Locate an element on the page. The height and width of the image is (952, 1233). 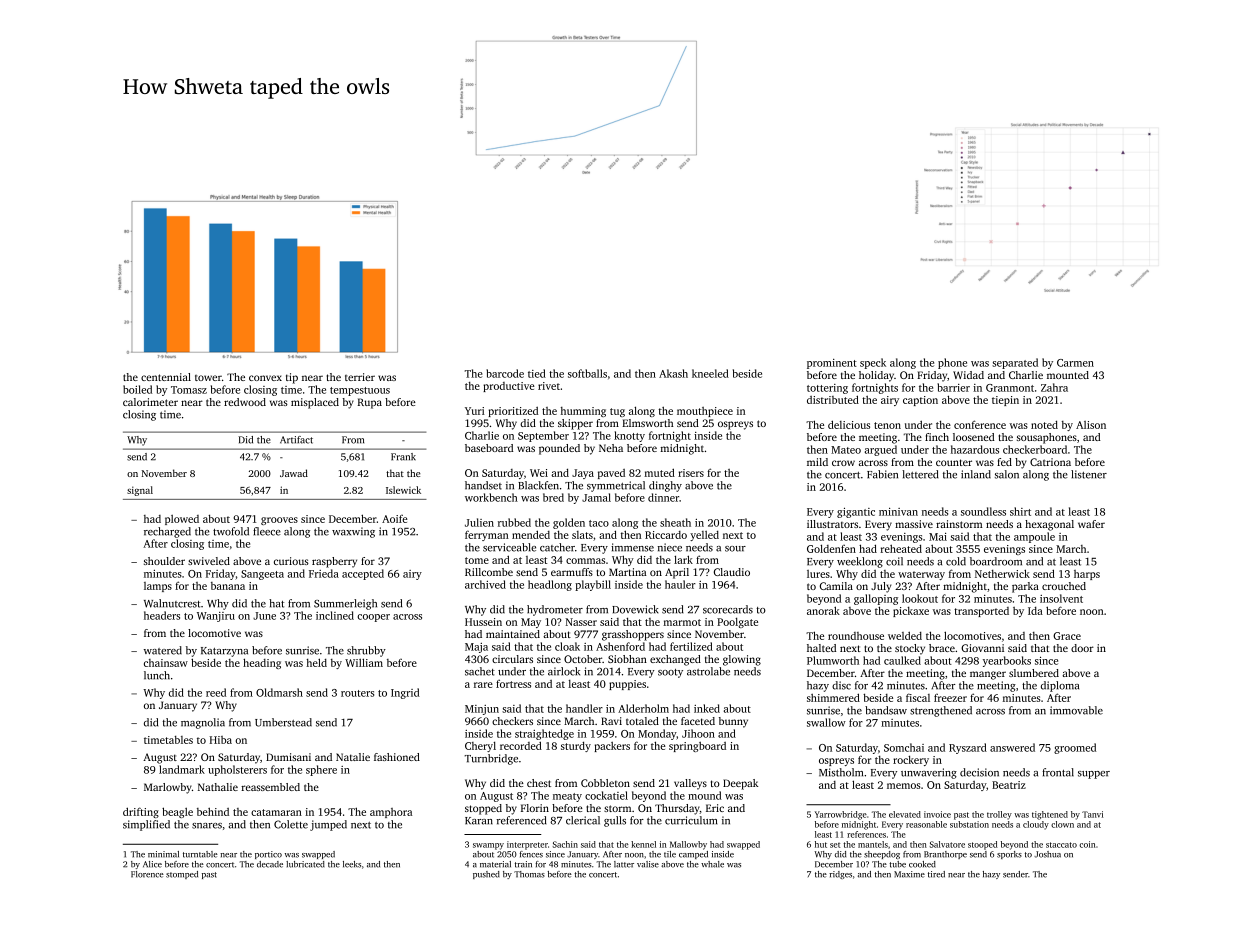
ampoule is located at coordinates (1034, 537).
